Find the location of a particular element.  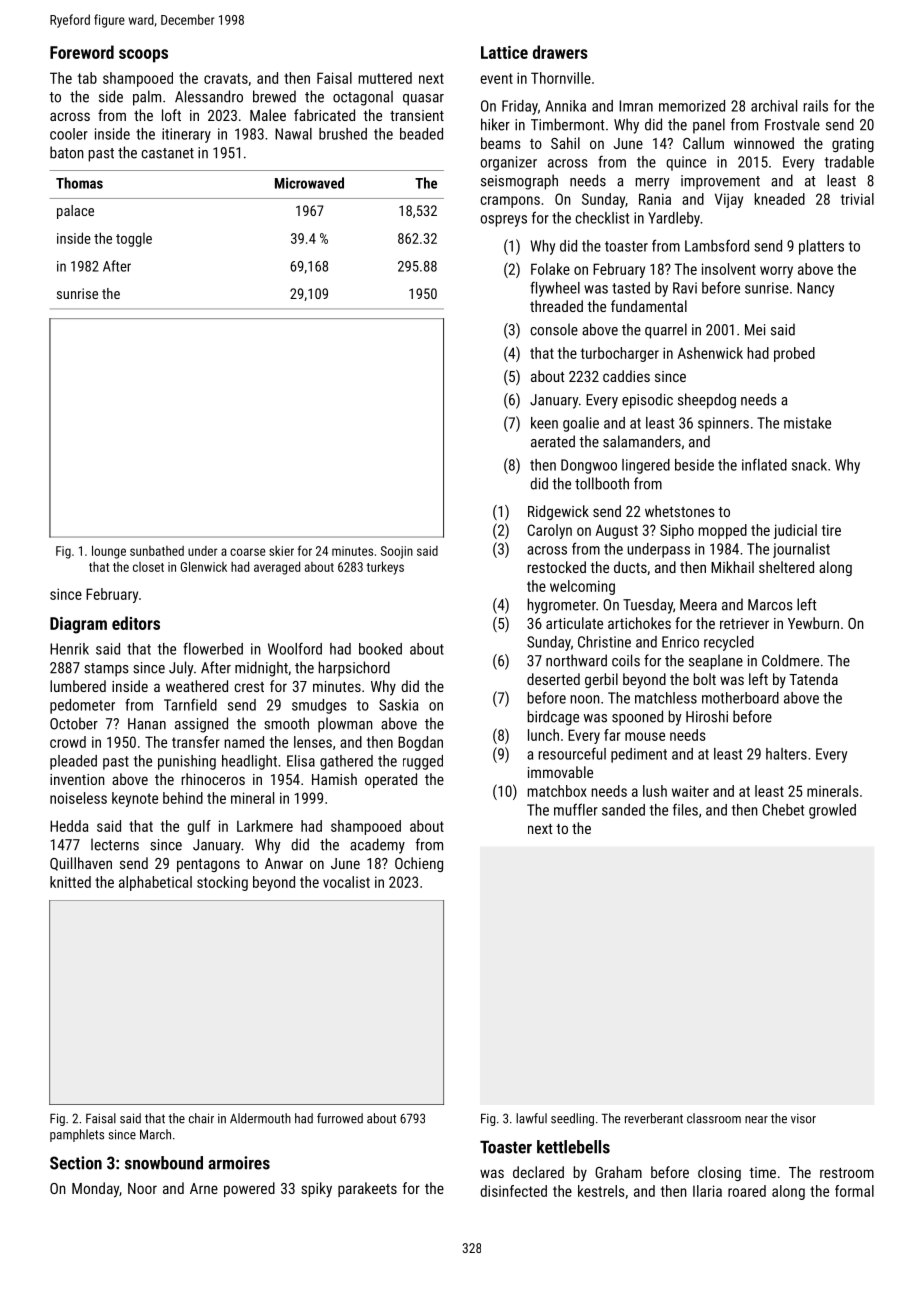

whetstones is located at coordinates (680, 511).
